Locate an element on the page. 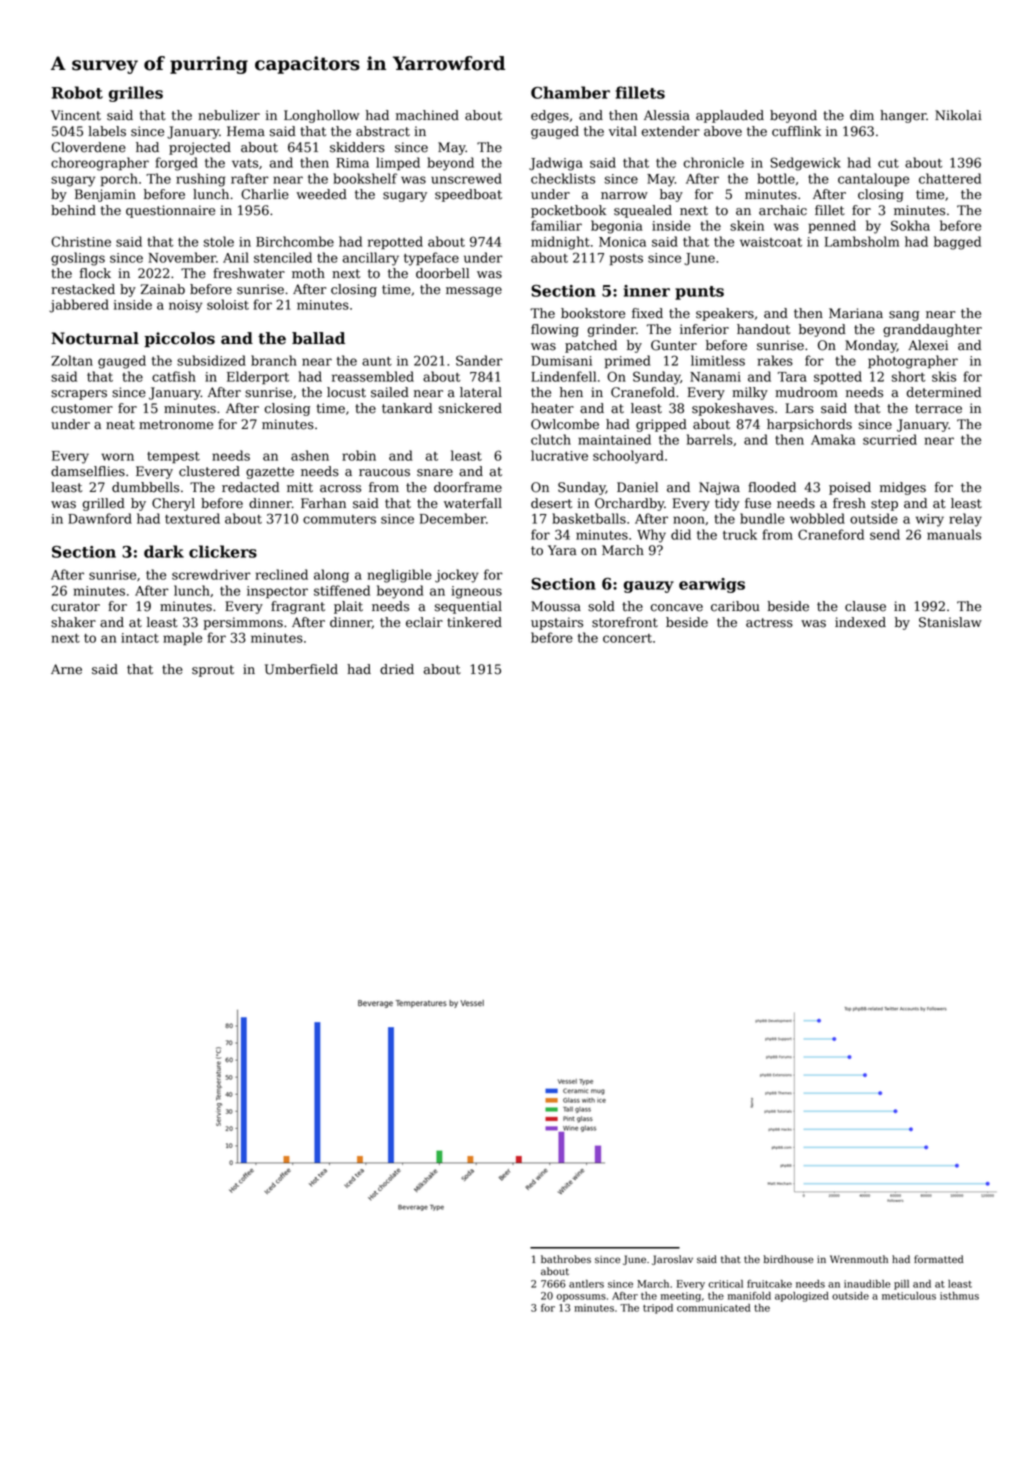 Image resolution: width=1033 pixels, height=1468 pixels. isthmus is located at coordinates (959, 1296).
